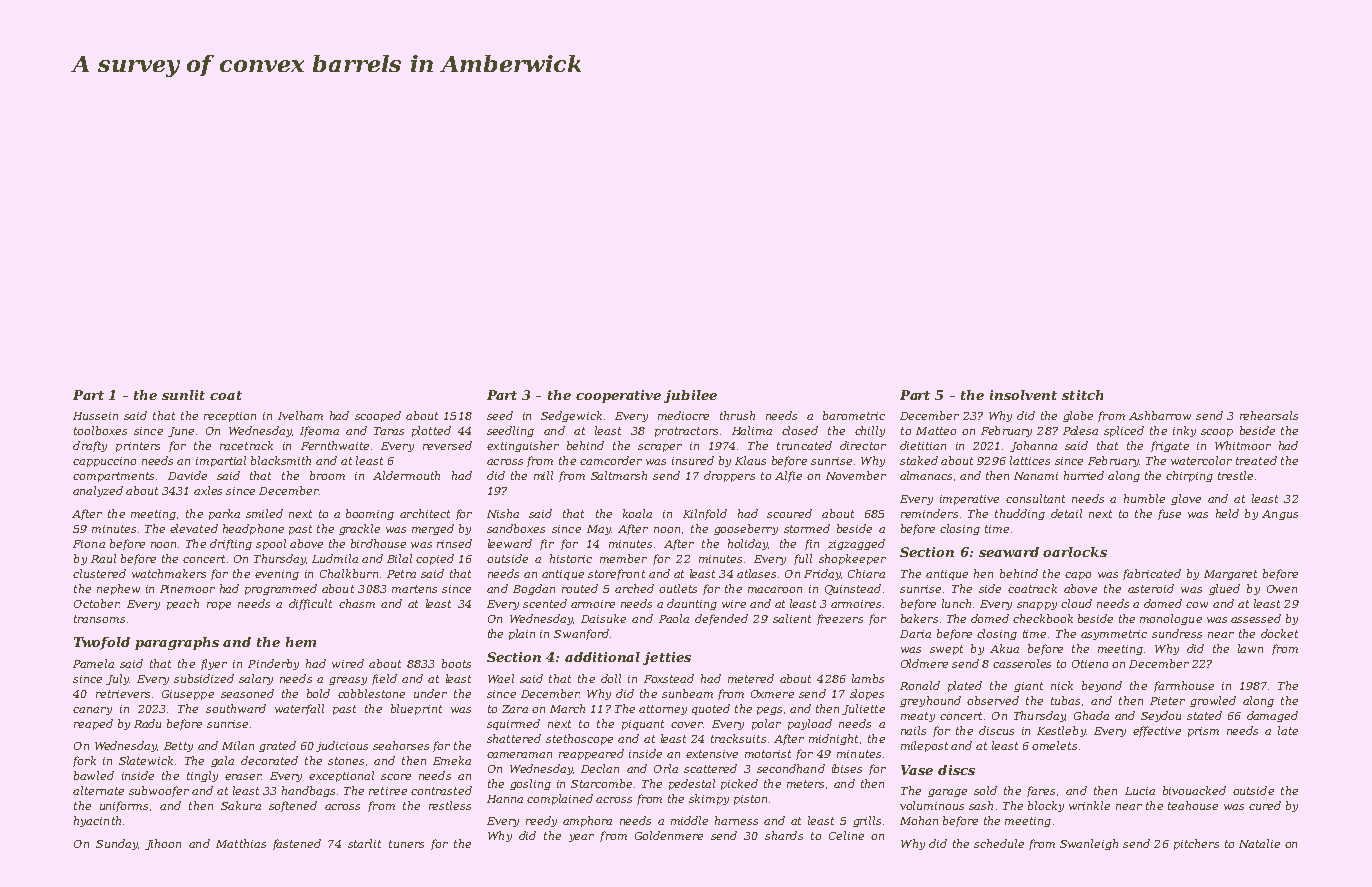 Image resolution: width=1372 pixels, height=887 pixels. What do you see at coordinates (690, 396) in the screenshot?
I see `jubilee` at bounding box center [690, 396].
